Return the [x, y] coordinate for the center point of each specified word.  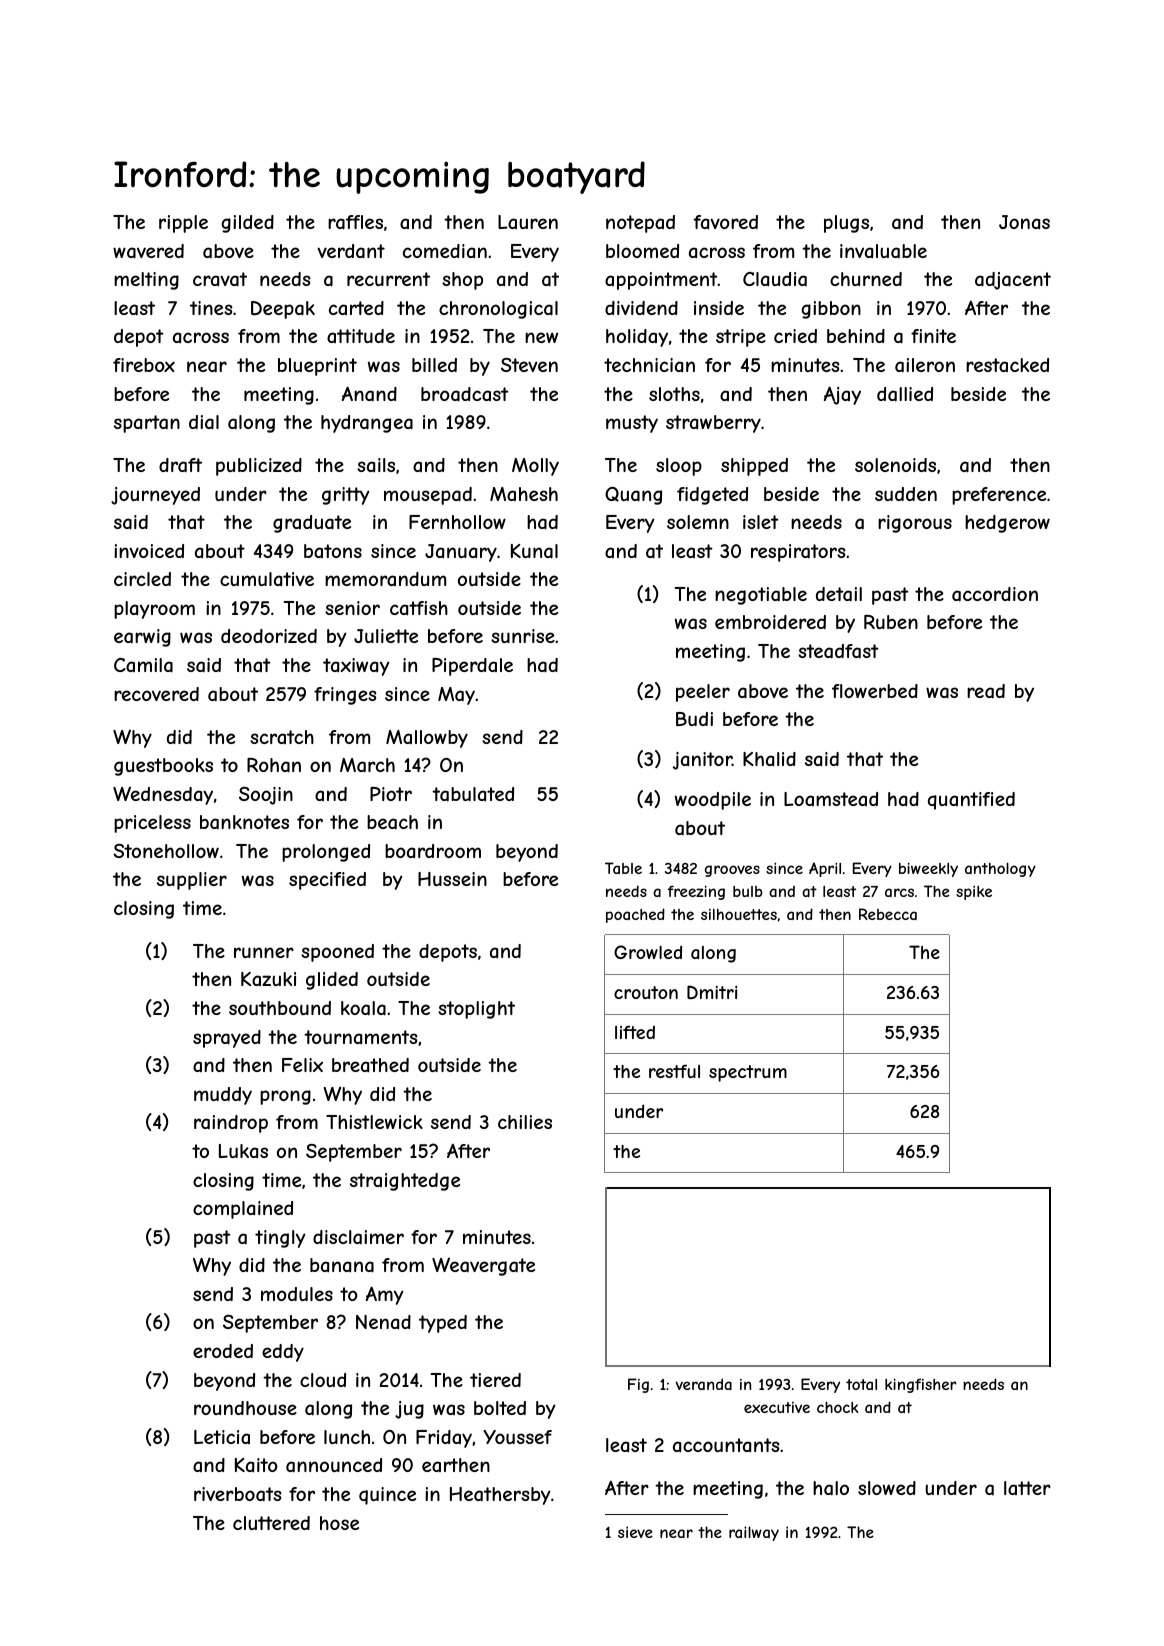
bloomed [642, 251]
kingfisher [921, 1385]
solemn [698, 522]
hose [339, 1523]
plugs [846, 224]
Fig [638, 1385]
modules [297, 1294]
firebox [144, 365]
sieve [635, 1532]
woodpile [713, 801]
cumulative [267, 579]
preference [999, 496]
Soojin [266, 796]
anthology [1000, 870]
